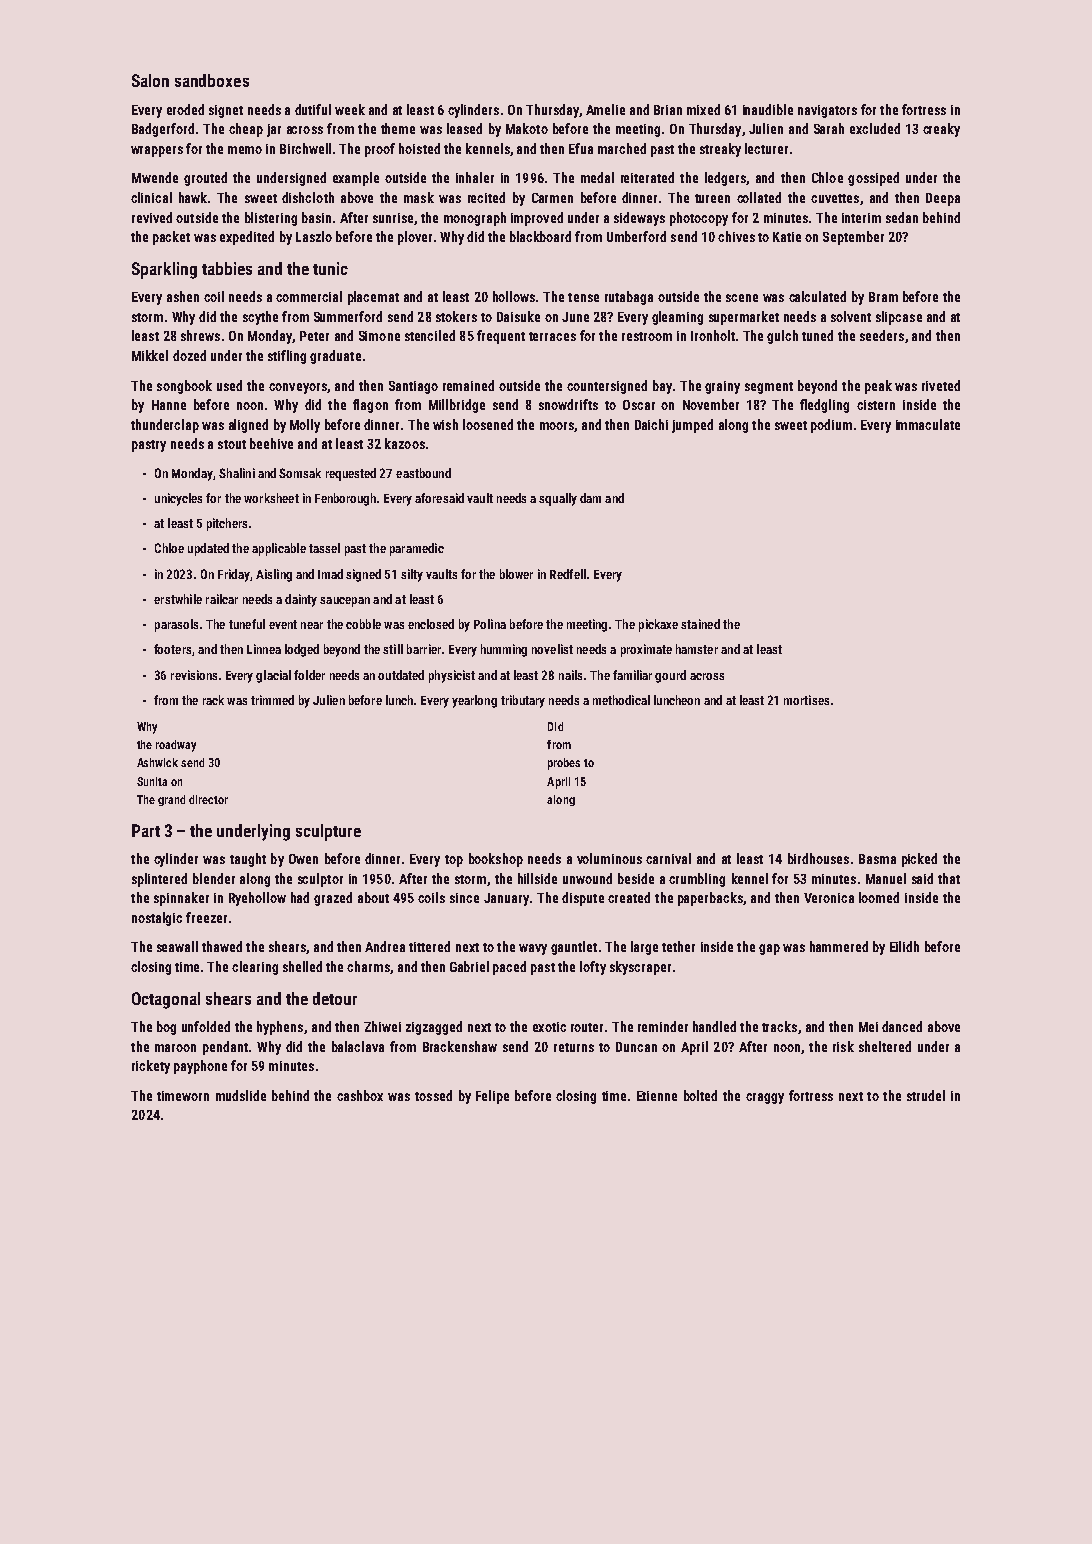 The image size is (1092, 1544). What do you see at coordinates (928, 424) in the image?
I see `immaculate` at bounding box center [928, 424].
